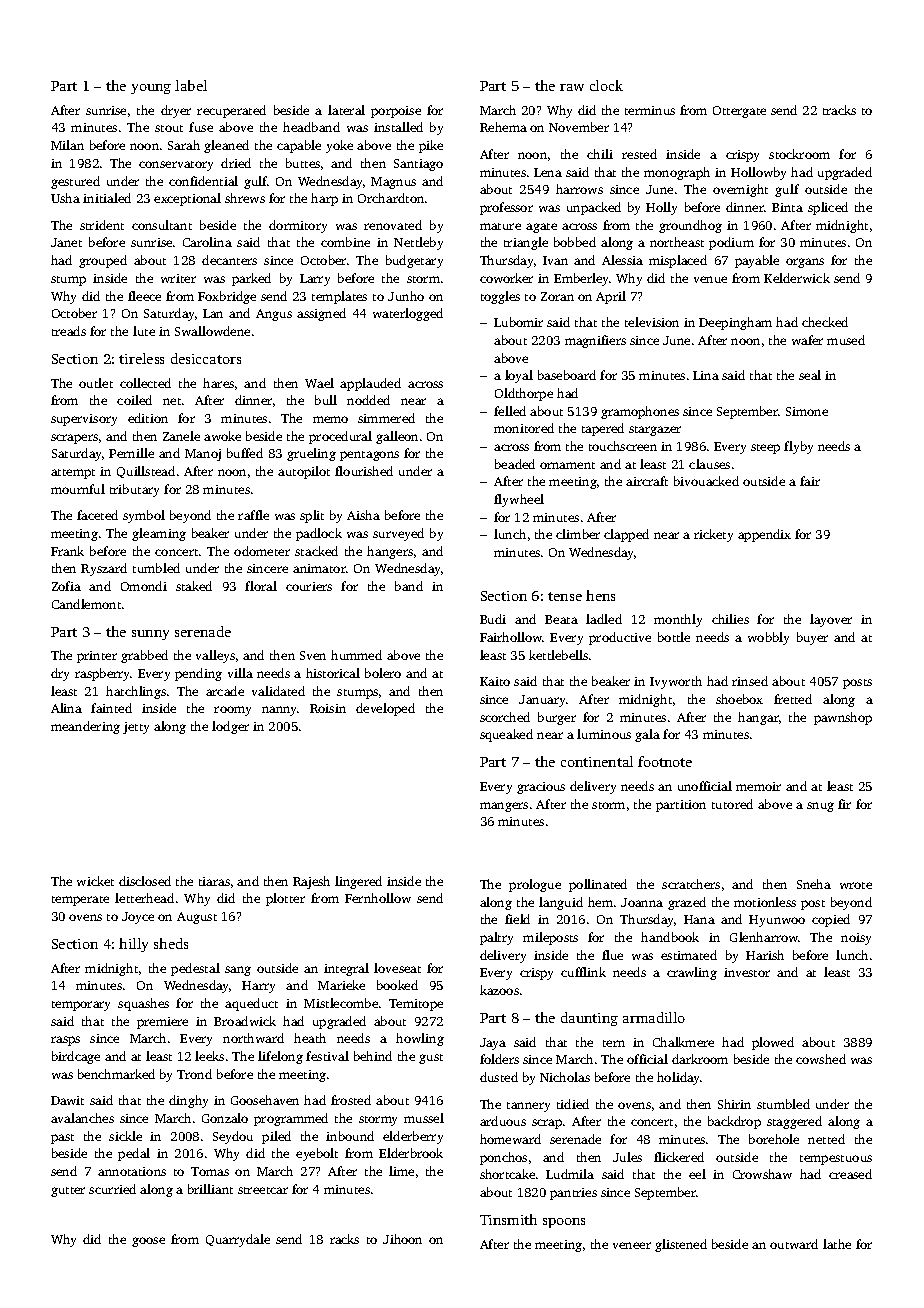 The height and width of the document is (1308, 924). Describe the element at coordinates (709, 464) in the document. I see `clauses` at that location.
